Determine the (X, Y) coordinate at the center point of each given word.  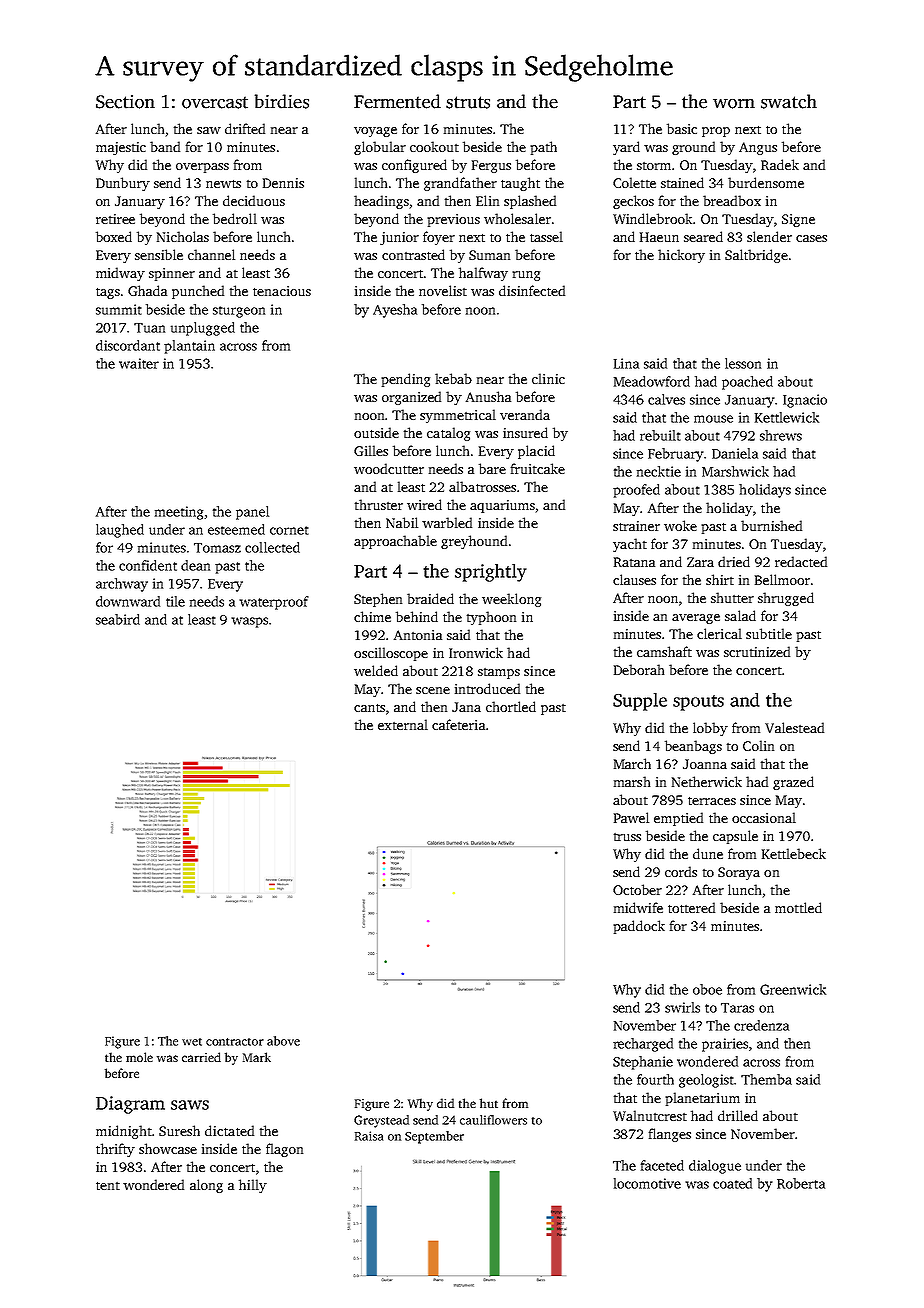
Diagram (130, 1105)
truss (627, 837)
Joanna (705, 764)
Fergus (491, 166)
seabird (118, 619)
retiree (115, 219)
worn (734, 104)
